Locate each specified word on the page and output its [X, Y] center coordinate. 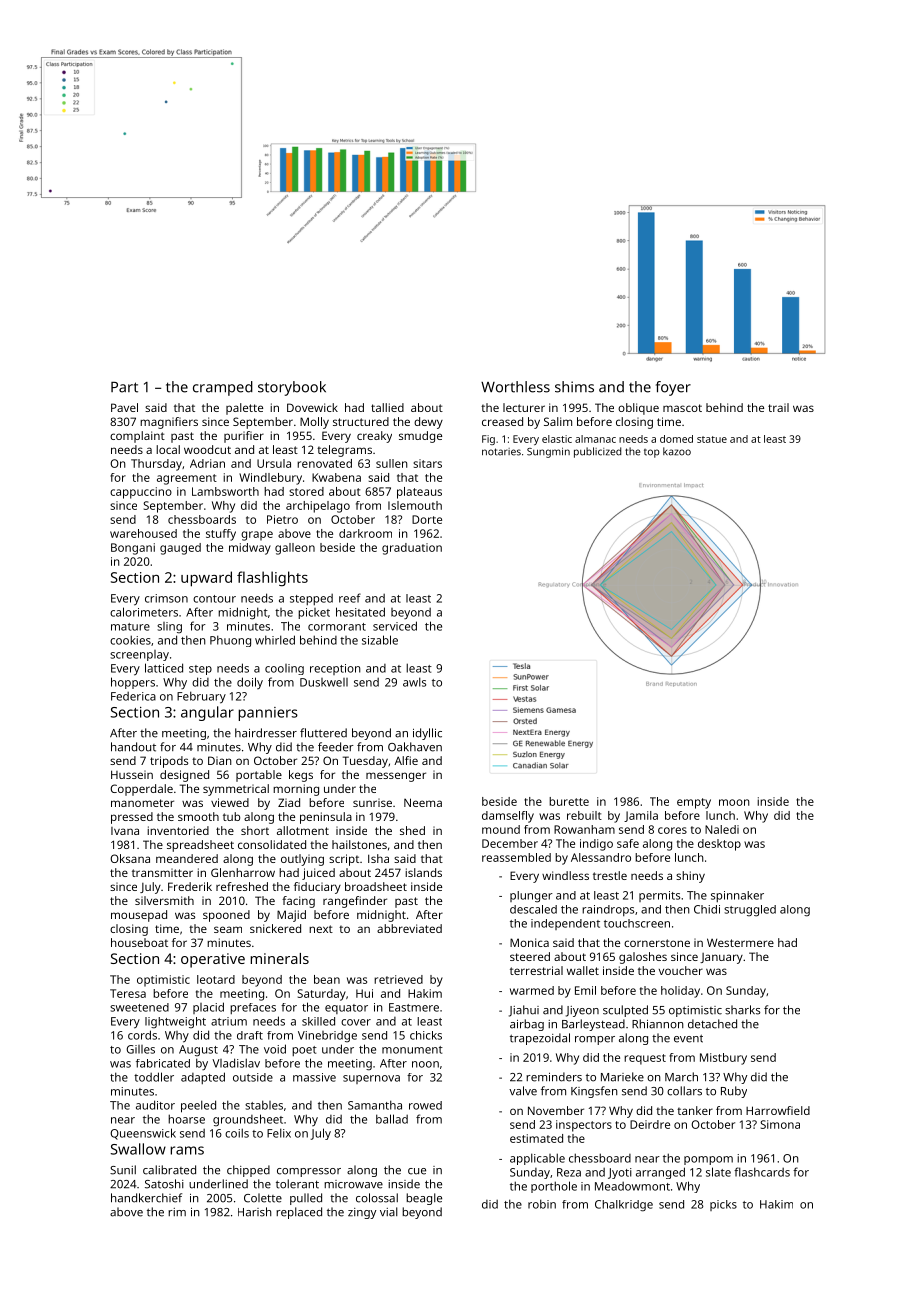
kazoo [677, 451]
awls [414, 682]
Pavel [124, 407]
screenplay [139, 655]
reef [350, 598]
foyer [673, 388]
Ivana [125, 831]
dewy [428, 423]
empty [694, 803]
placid [208, 1008]
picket [314, 613]
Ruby [734, 1092]
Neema [423, 802]
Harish [255, 1212]
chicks [426, 1035]
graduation [412, 549]
